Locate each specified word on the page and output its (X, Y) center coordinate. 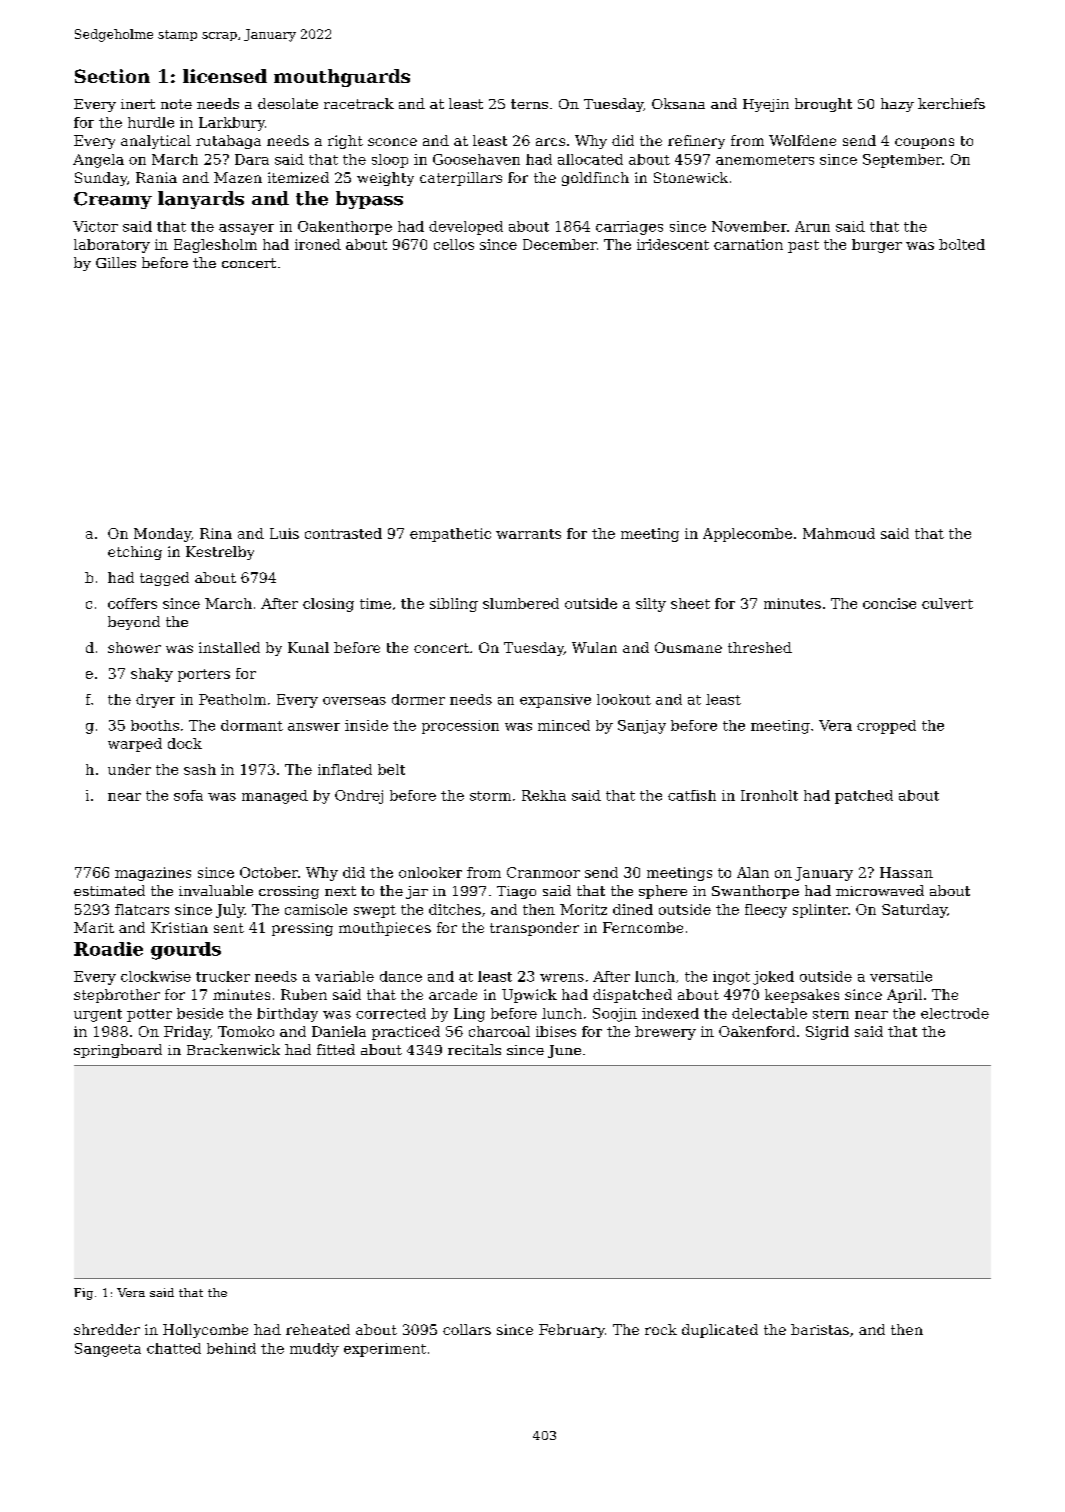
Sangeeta (108, 1350)
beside (200, 1013)
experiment (385, 1350)
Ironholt (769, 795)
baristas (820, 1329)
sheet (690, 603)
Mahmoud (839, 533)
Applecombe (747, 535)
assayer (246, 229)
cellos (454, 244)
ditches (455, 909)
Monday (162, 535)
